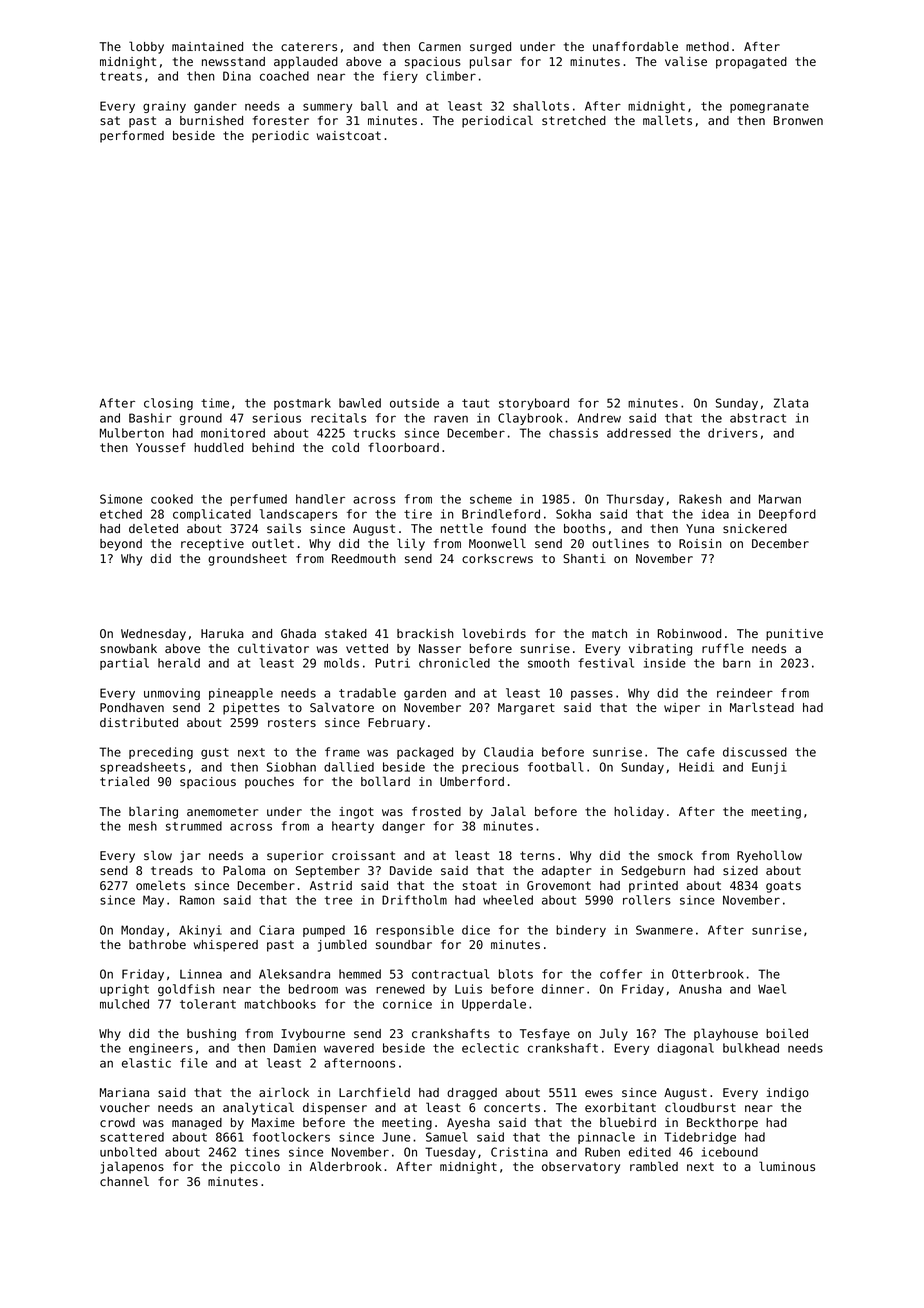  I want to click on upright, so click(124, 990).
